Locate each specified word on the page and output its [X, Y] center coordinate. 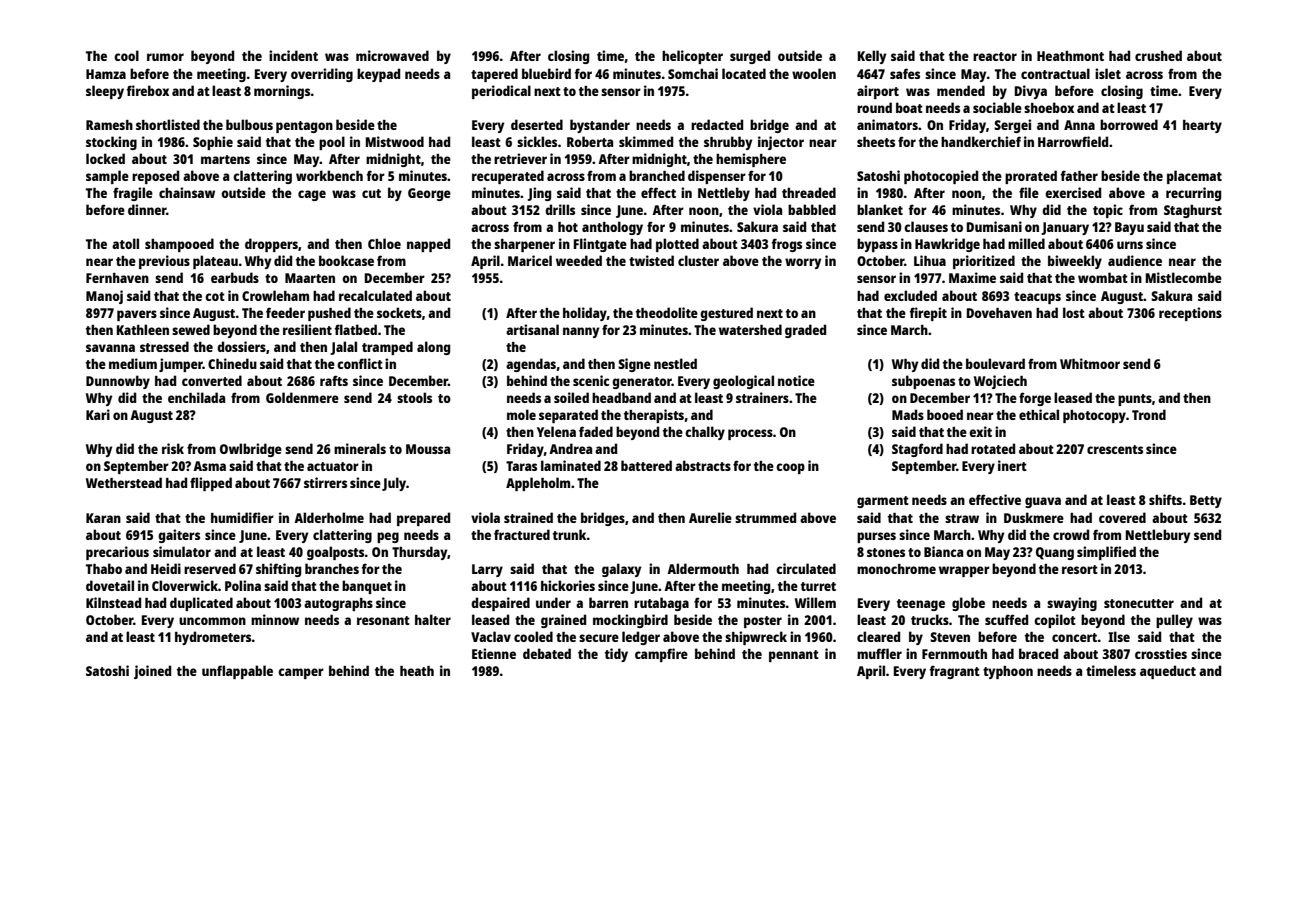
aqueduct [1168, 672]
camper [301, 673]
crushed [1158, 55]
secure [599, 638]
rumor [165, 57]
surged [750, 57]
